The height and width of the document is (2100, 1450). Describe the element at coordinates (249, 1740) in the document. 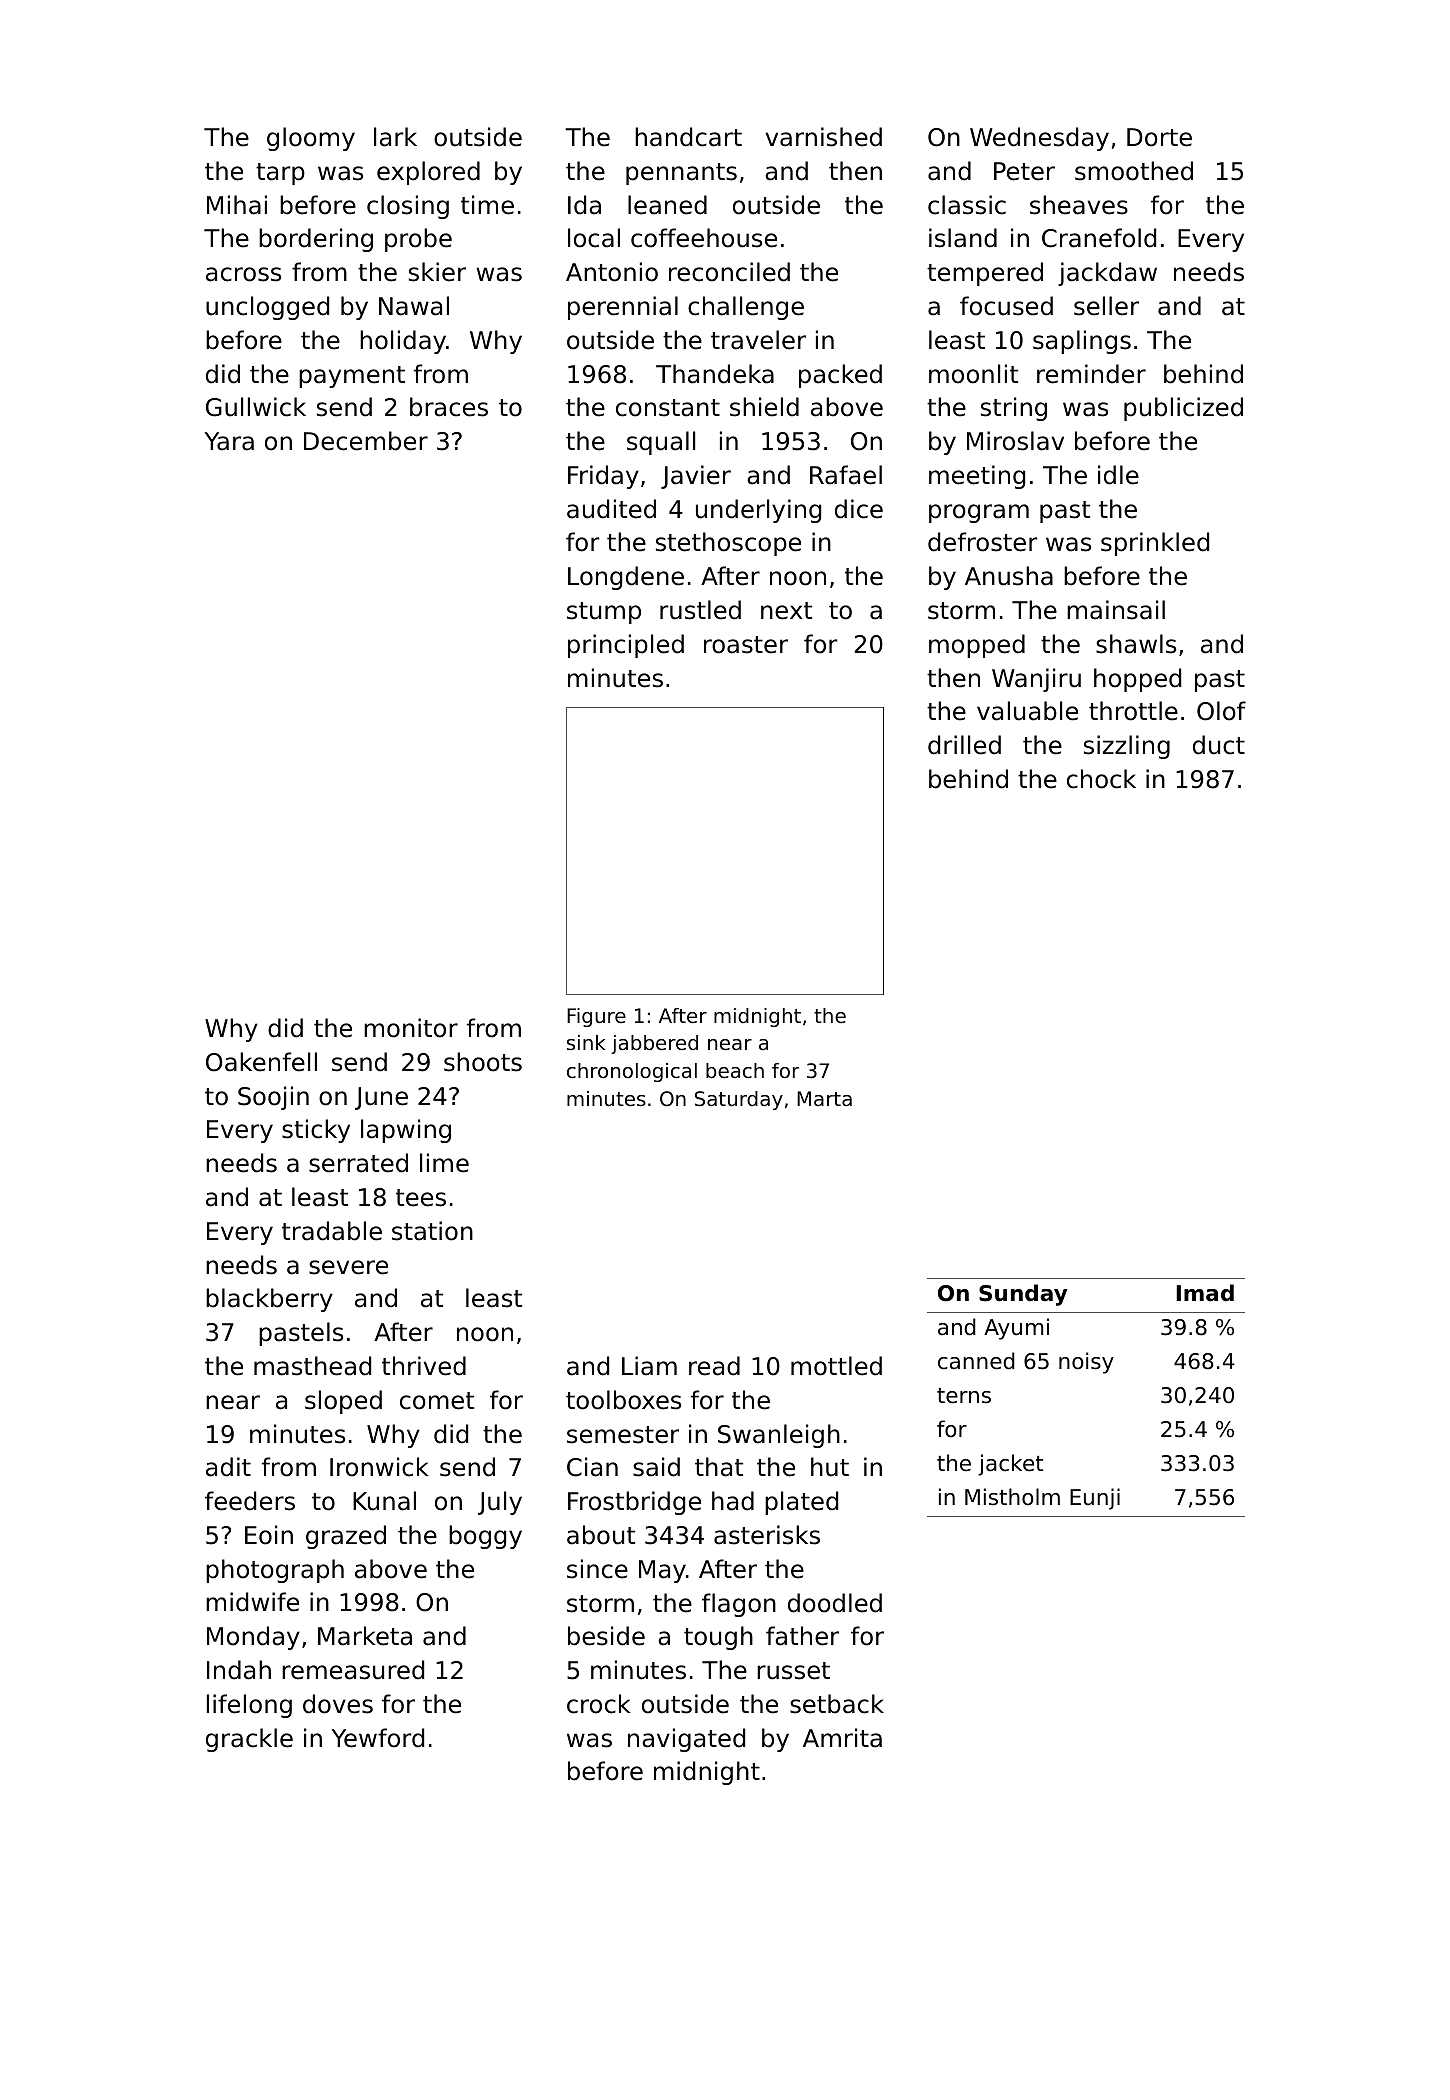

I see `grackle` at that location.
